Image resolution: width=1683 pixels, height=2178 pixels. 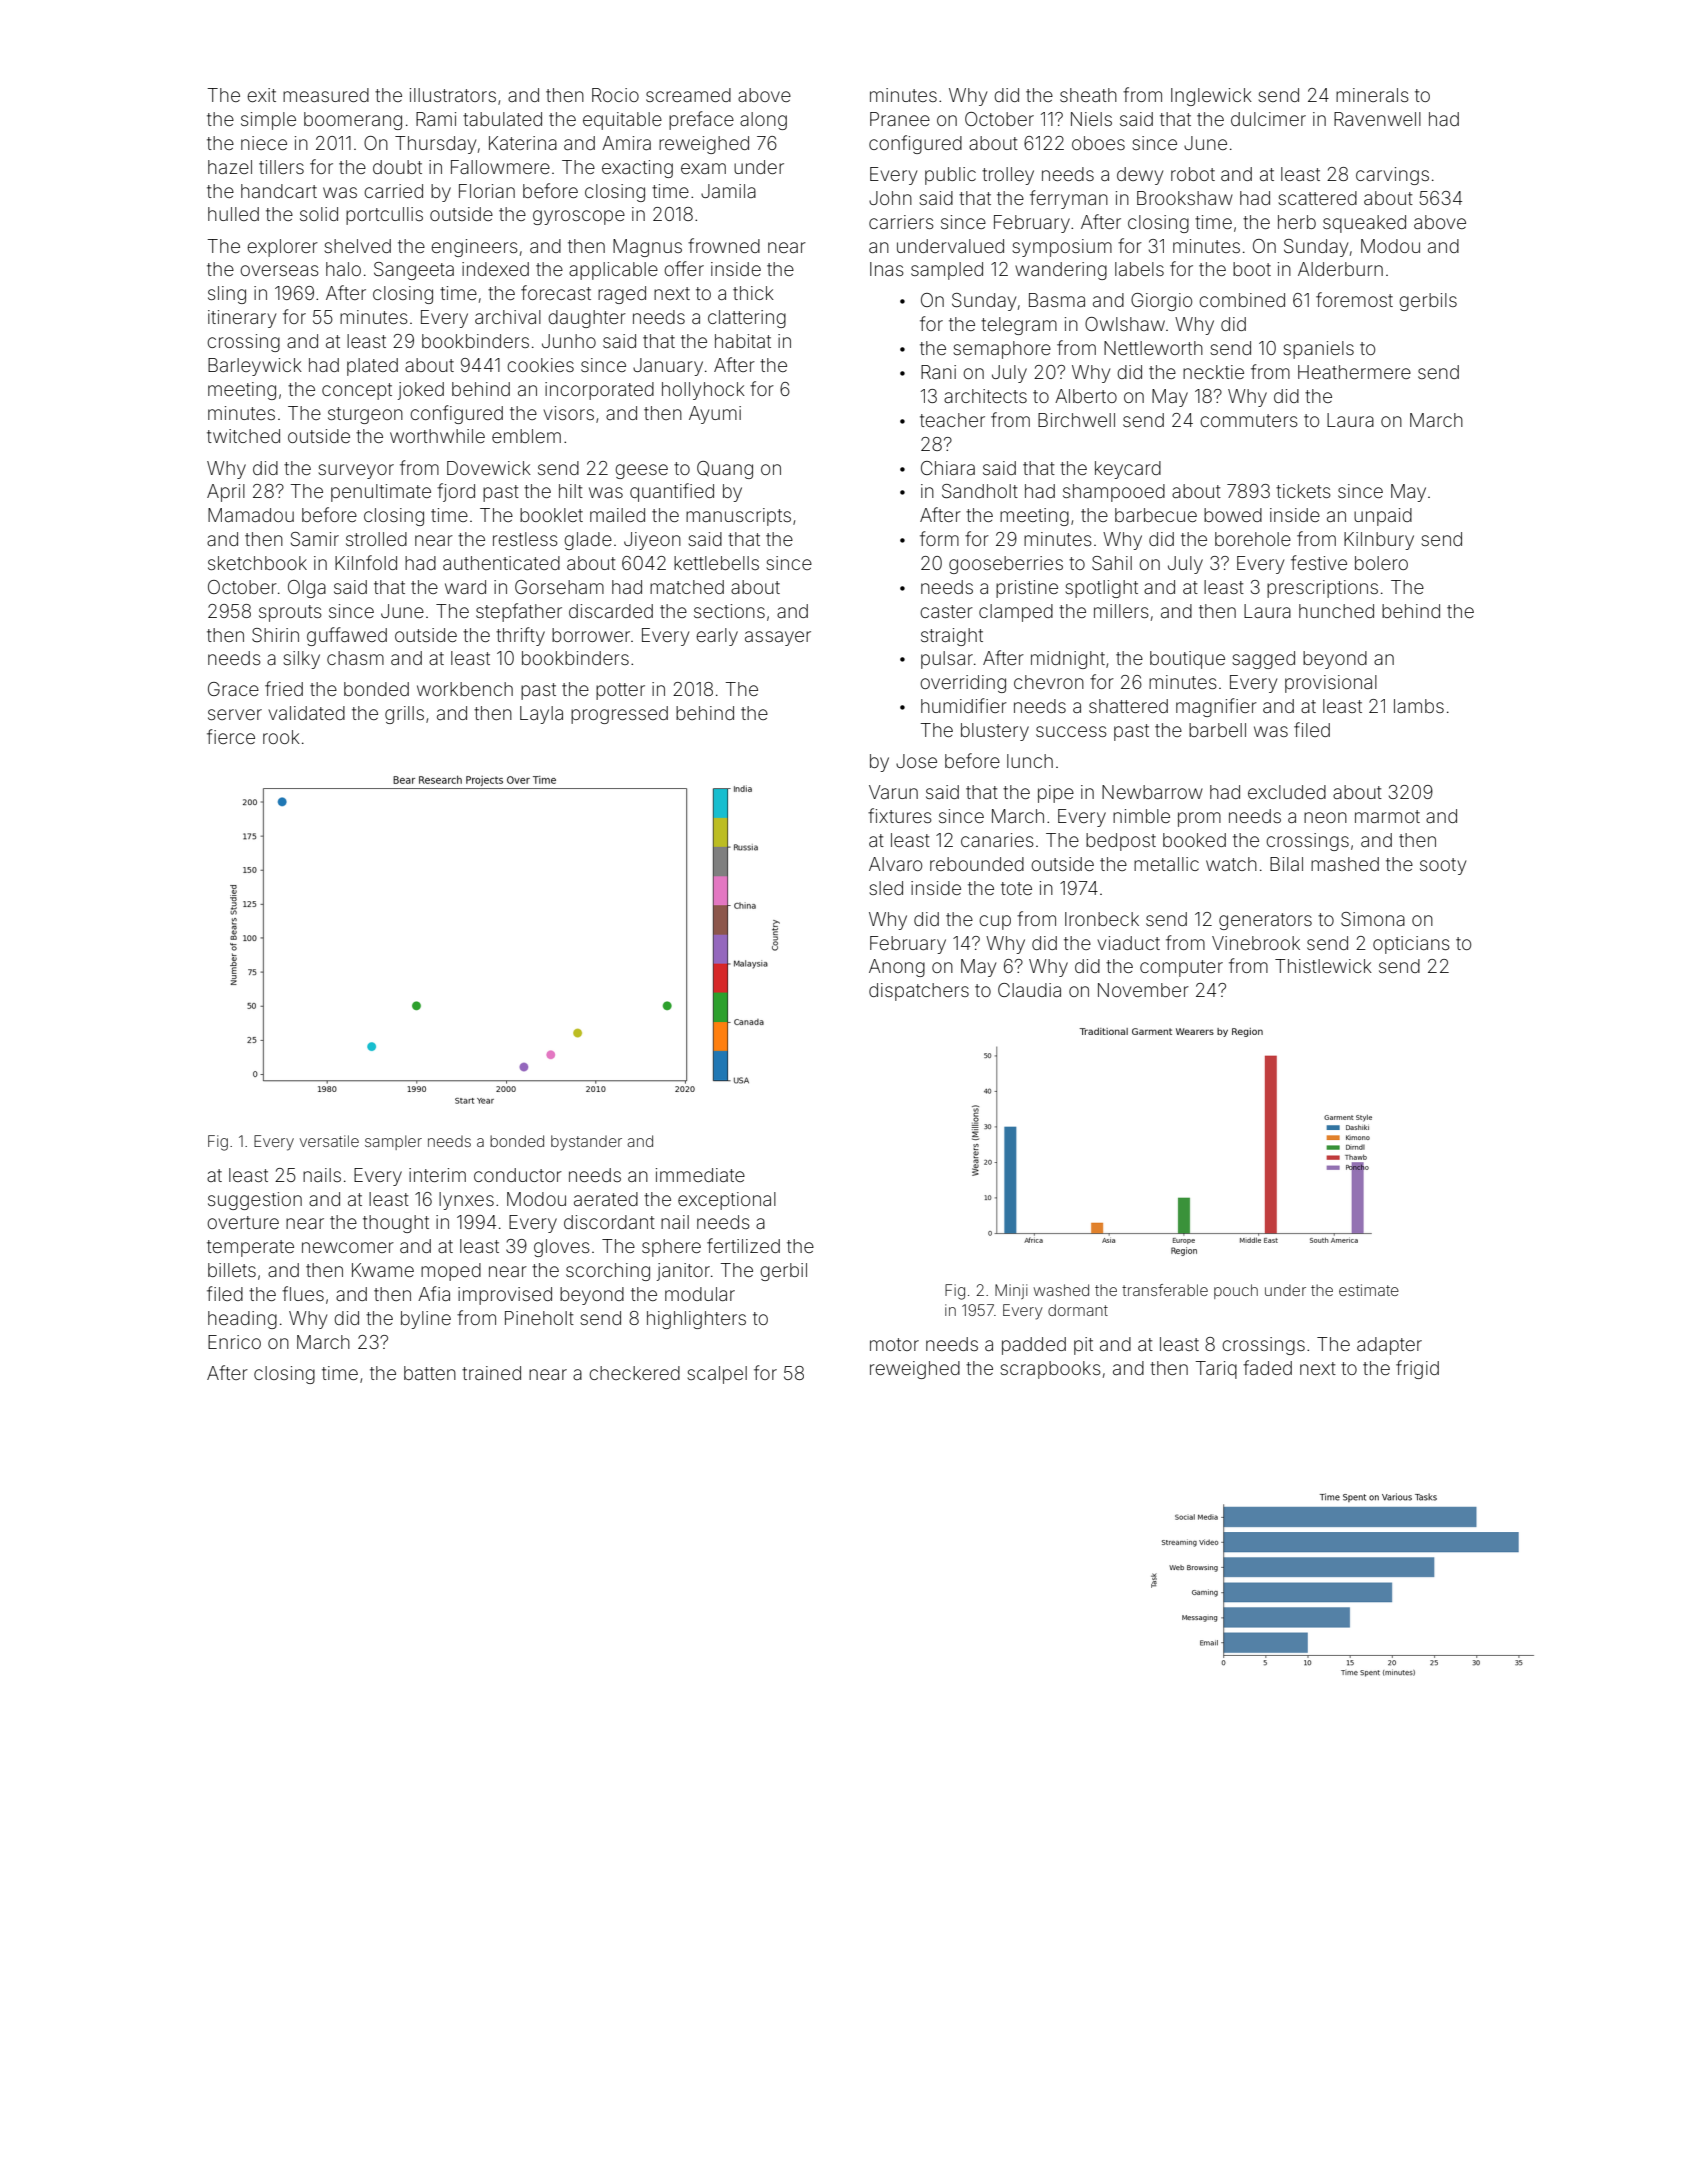 What do you see at coordinates (1377, 119) in the page?
I see `Ravenwell` at bounding box center [1377, 119].
